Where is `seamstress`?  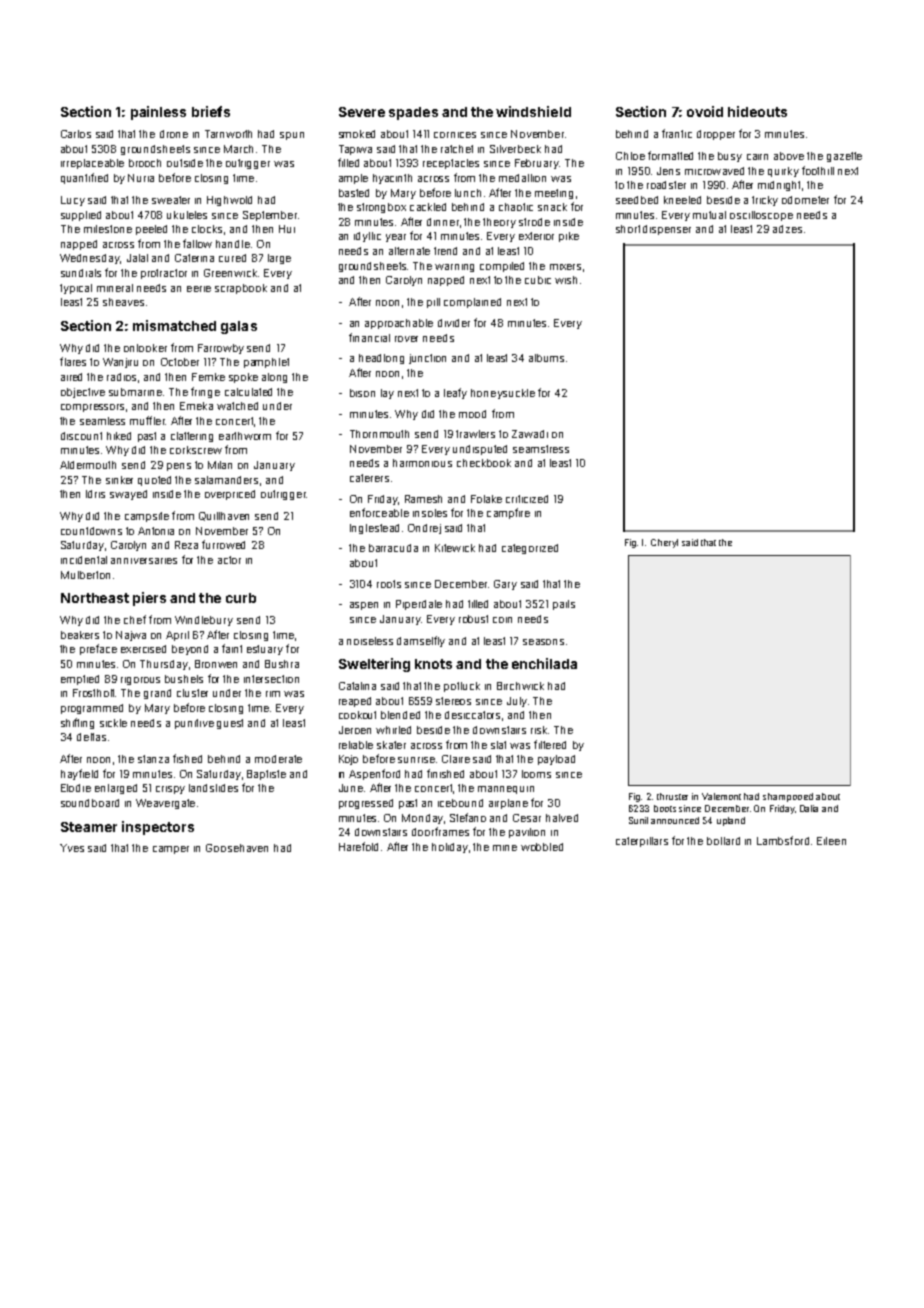 seamstress is located at coordinates (541, 449).
